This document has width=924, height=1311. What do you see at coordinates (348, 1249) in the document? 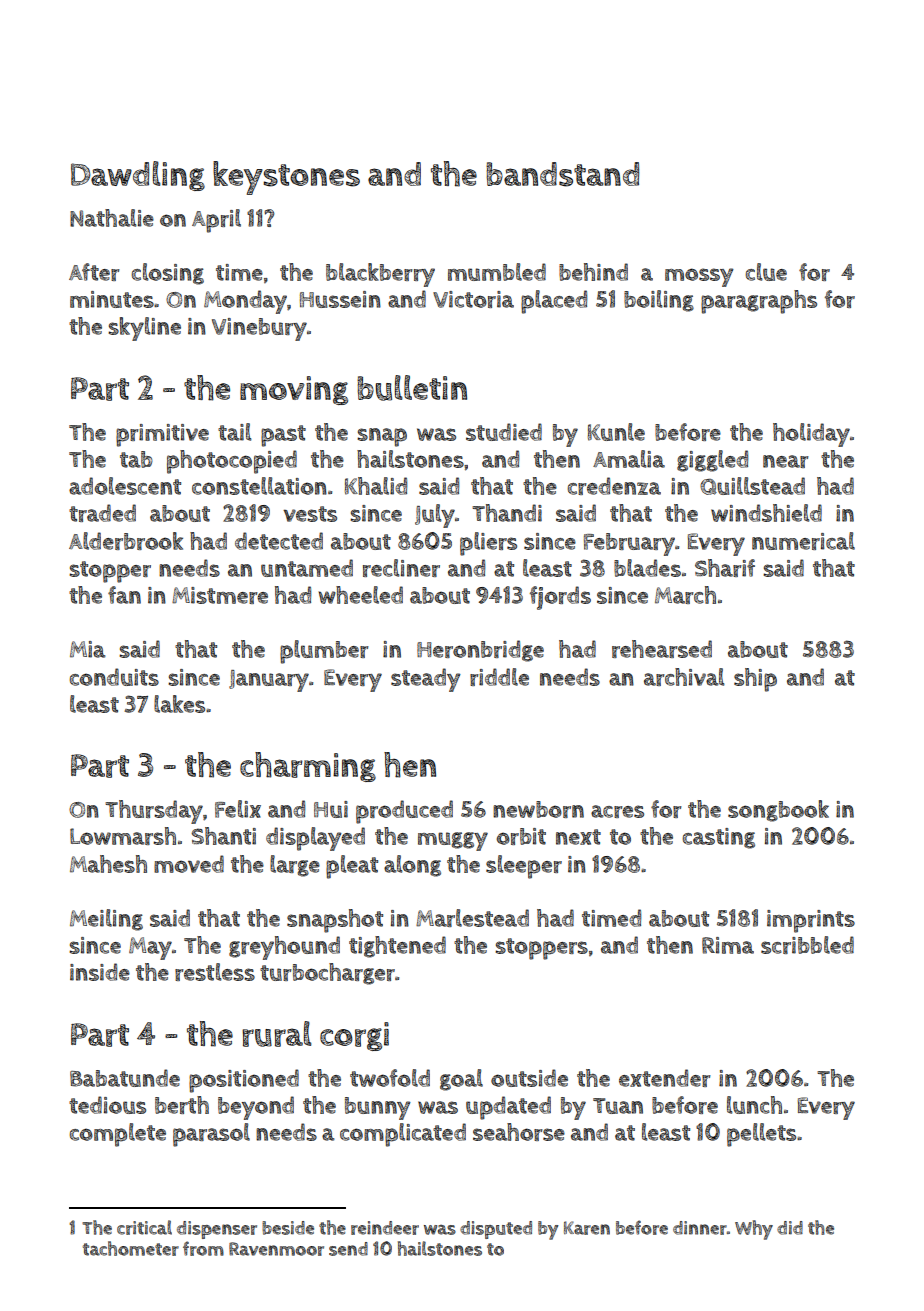
I see `send` at bounding box center [348, 1249].
